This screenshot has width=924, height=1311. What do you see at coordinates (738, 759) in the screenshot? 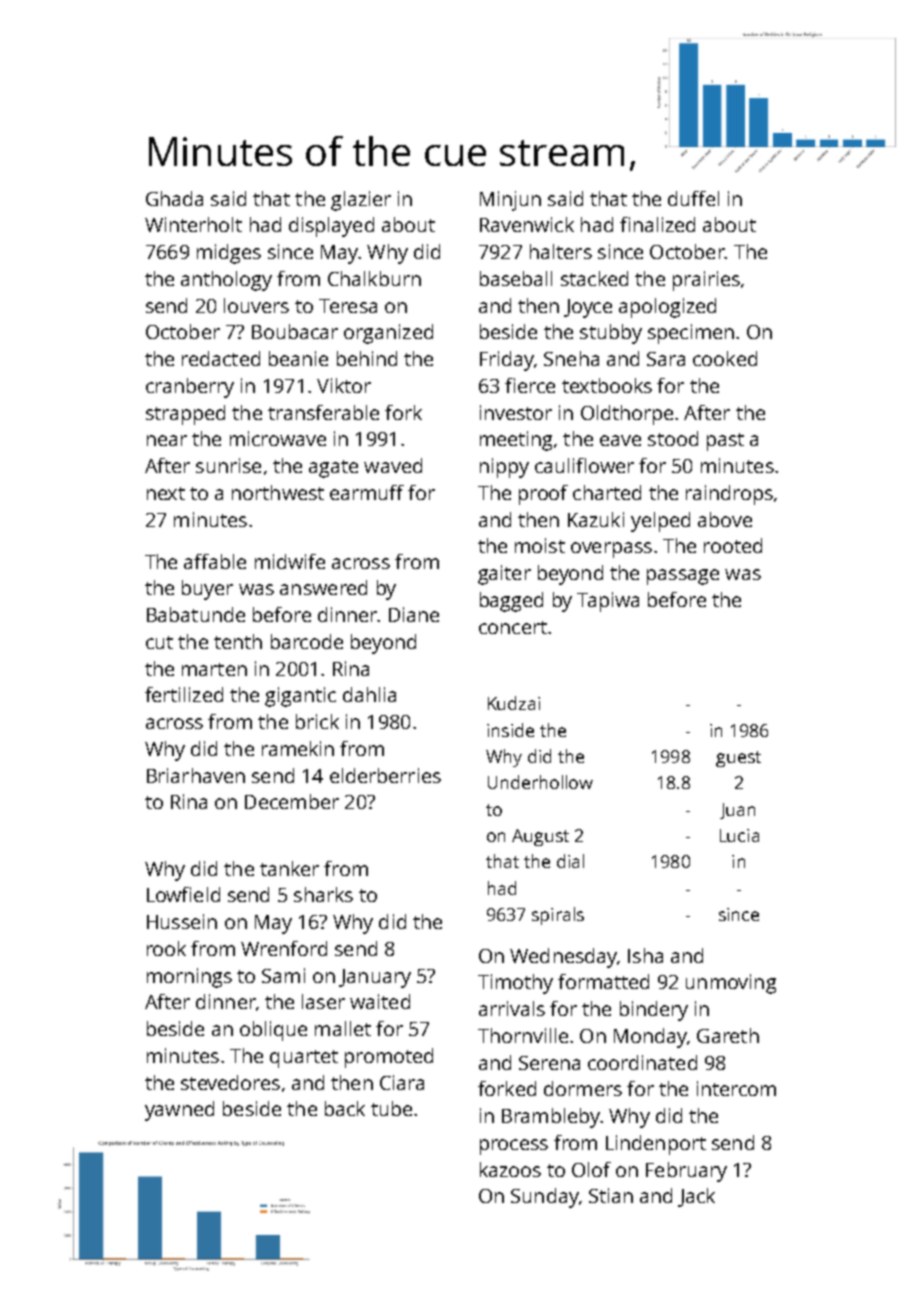
I see `guest` at bounding box center [738, 759].
